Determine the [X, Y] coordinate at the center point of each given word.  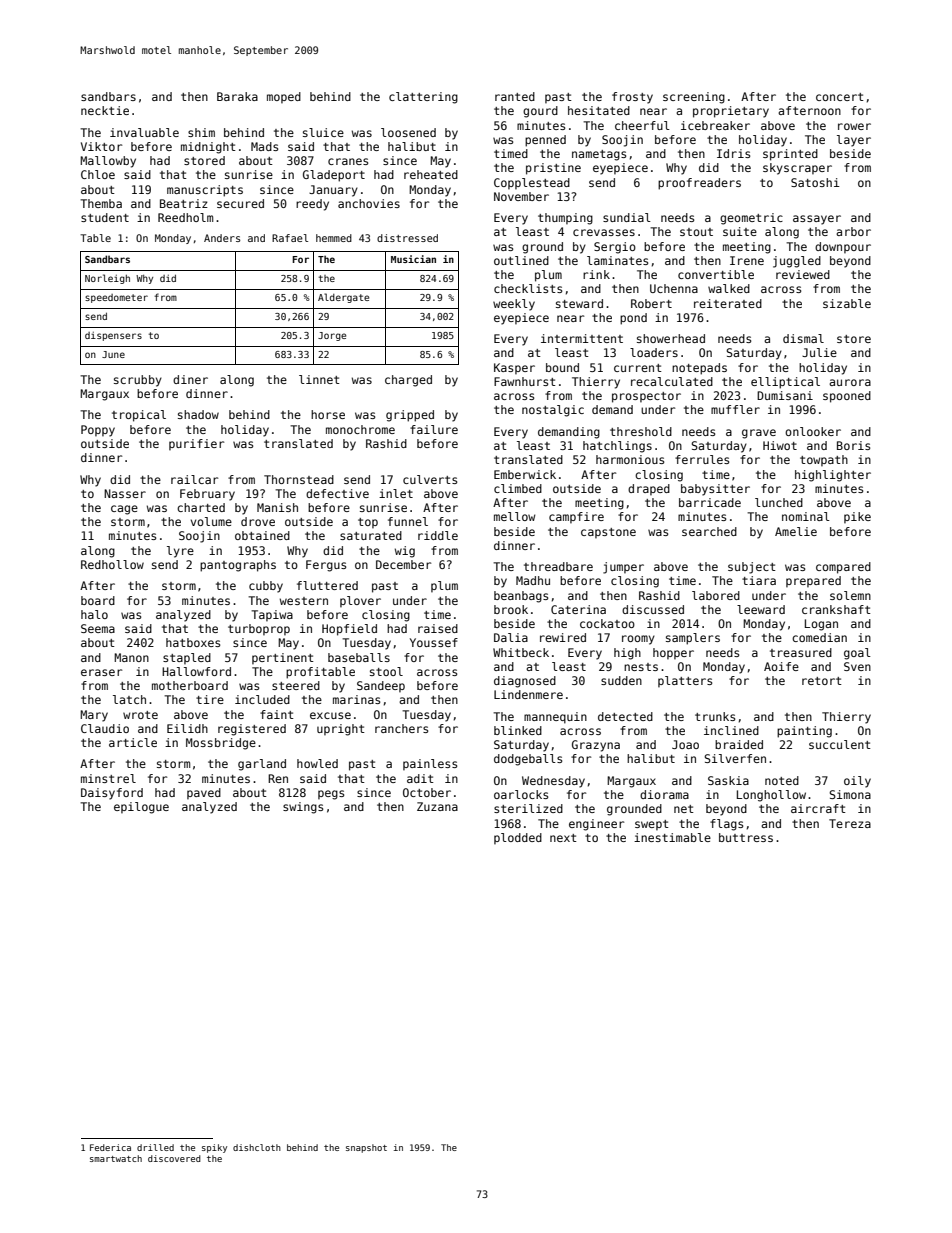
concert [840, 97]
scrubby [138, 381]
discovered [174, 1158]
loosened [408, 132]
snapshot [366, 1148]
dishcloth [257, 1147]
